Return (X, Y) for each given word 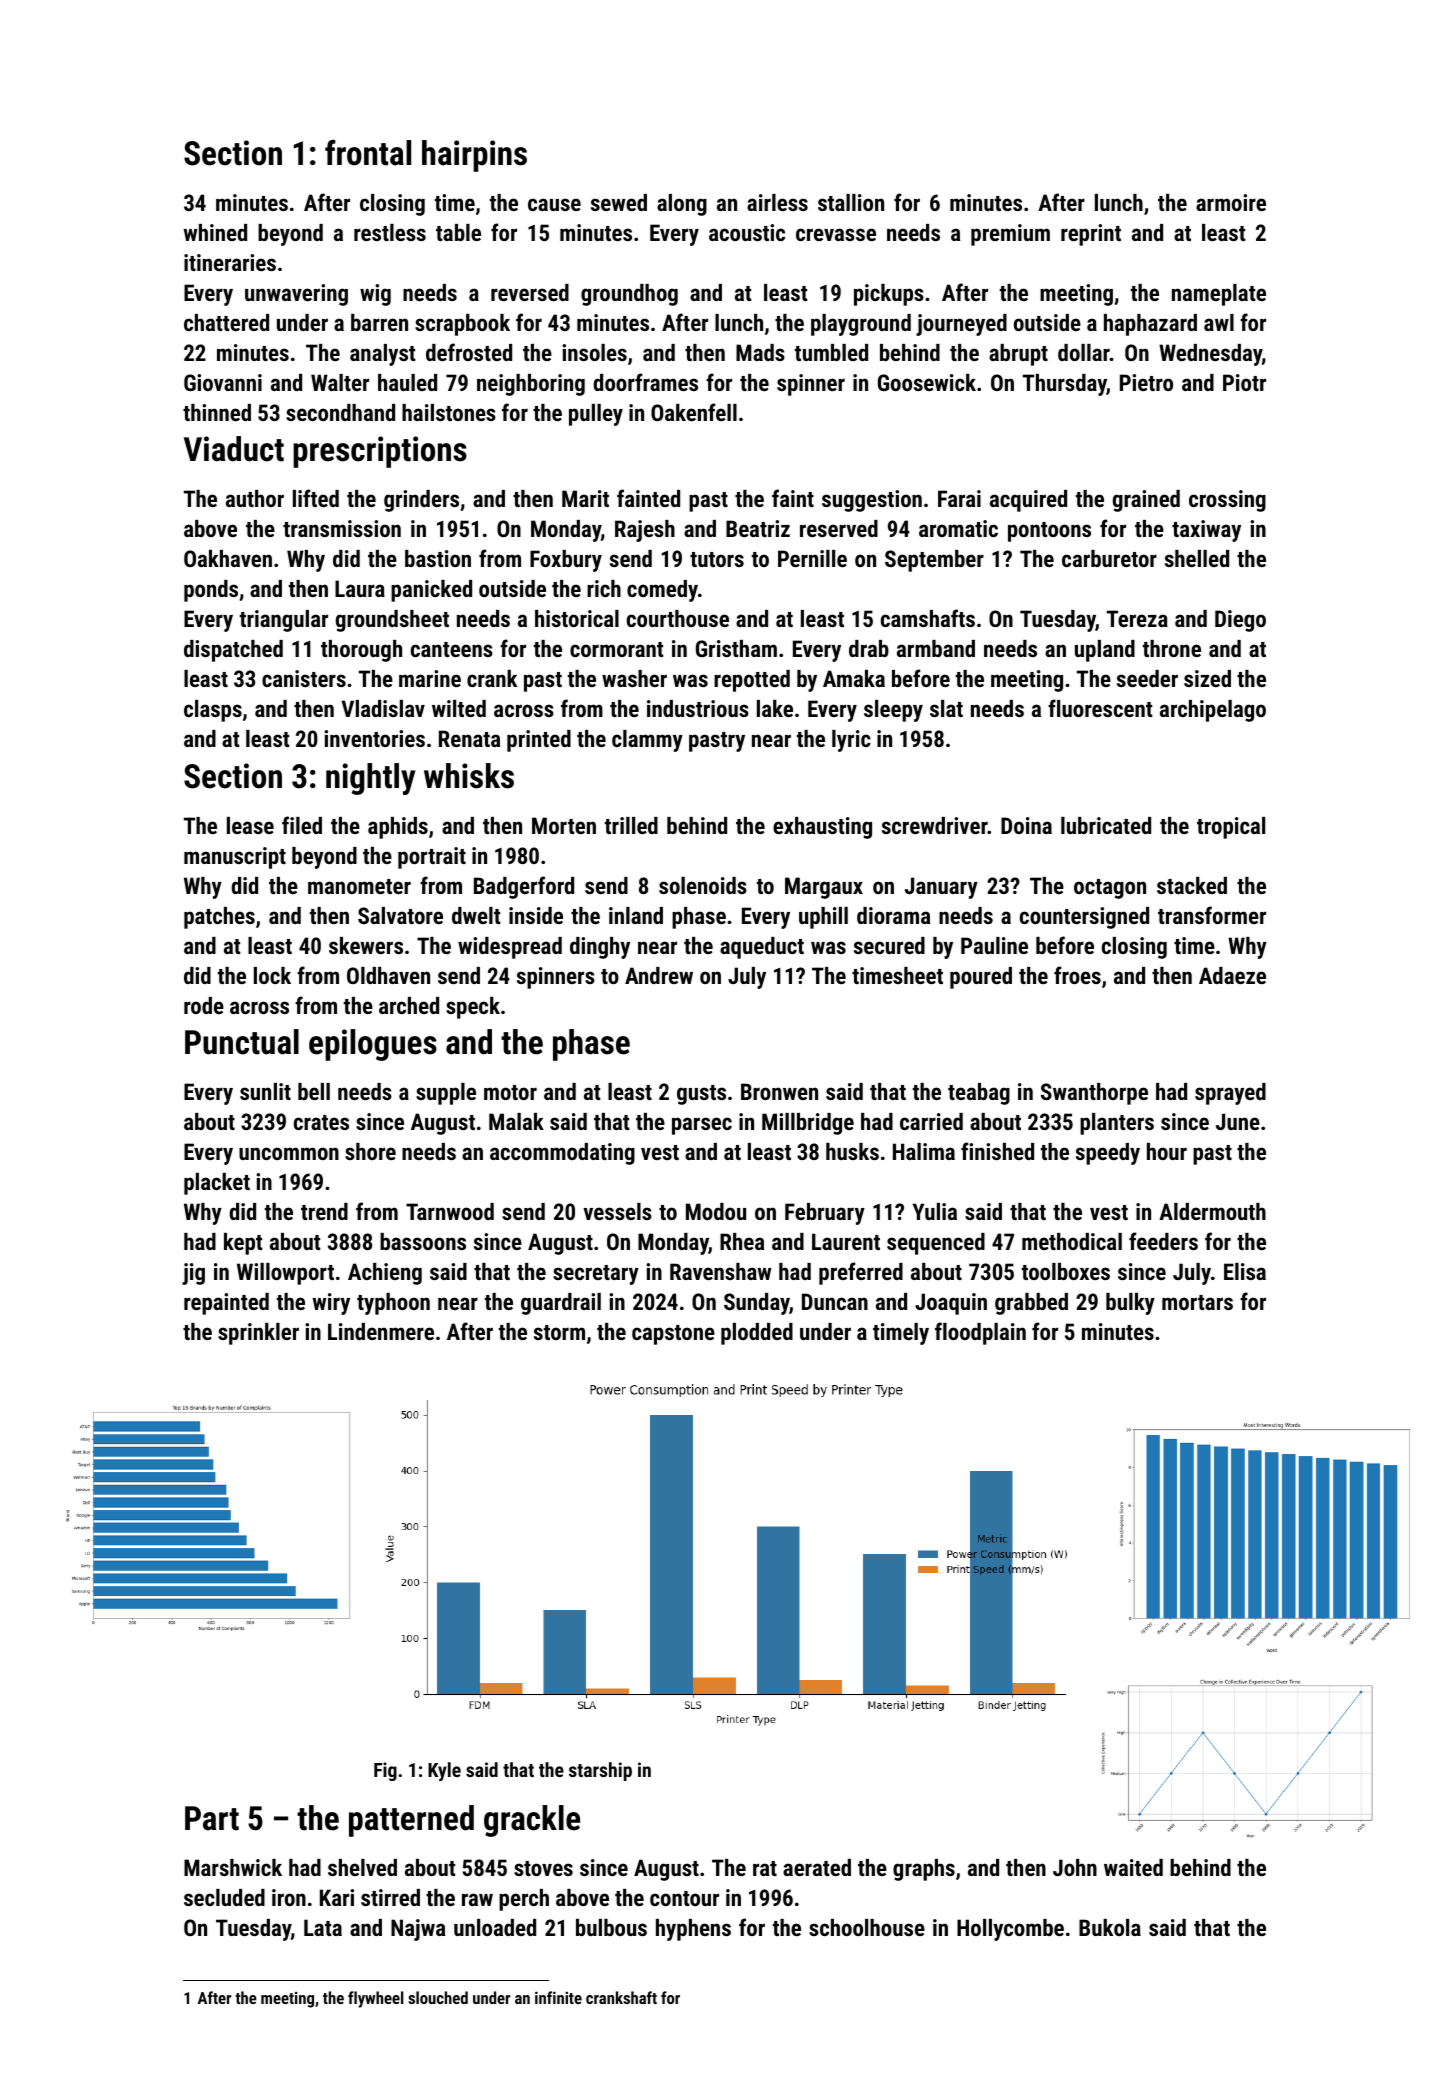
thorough (361, 651)
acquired (1028, 501)
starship (600, 1771)
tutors (717, 559)
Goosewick (927, 382)
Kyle (444, 1771)
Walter (340, 382)
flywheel (376, 1999)
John (1075, 1867)
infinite (558, 1997)
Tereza (1137, 618)
